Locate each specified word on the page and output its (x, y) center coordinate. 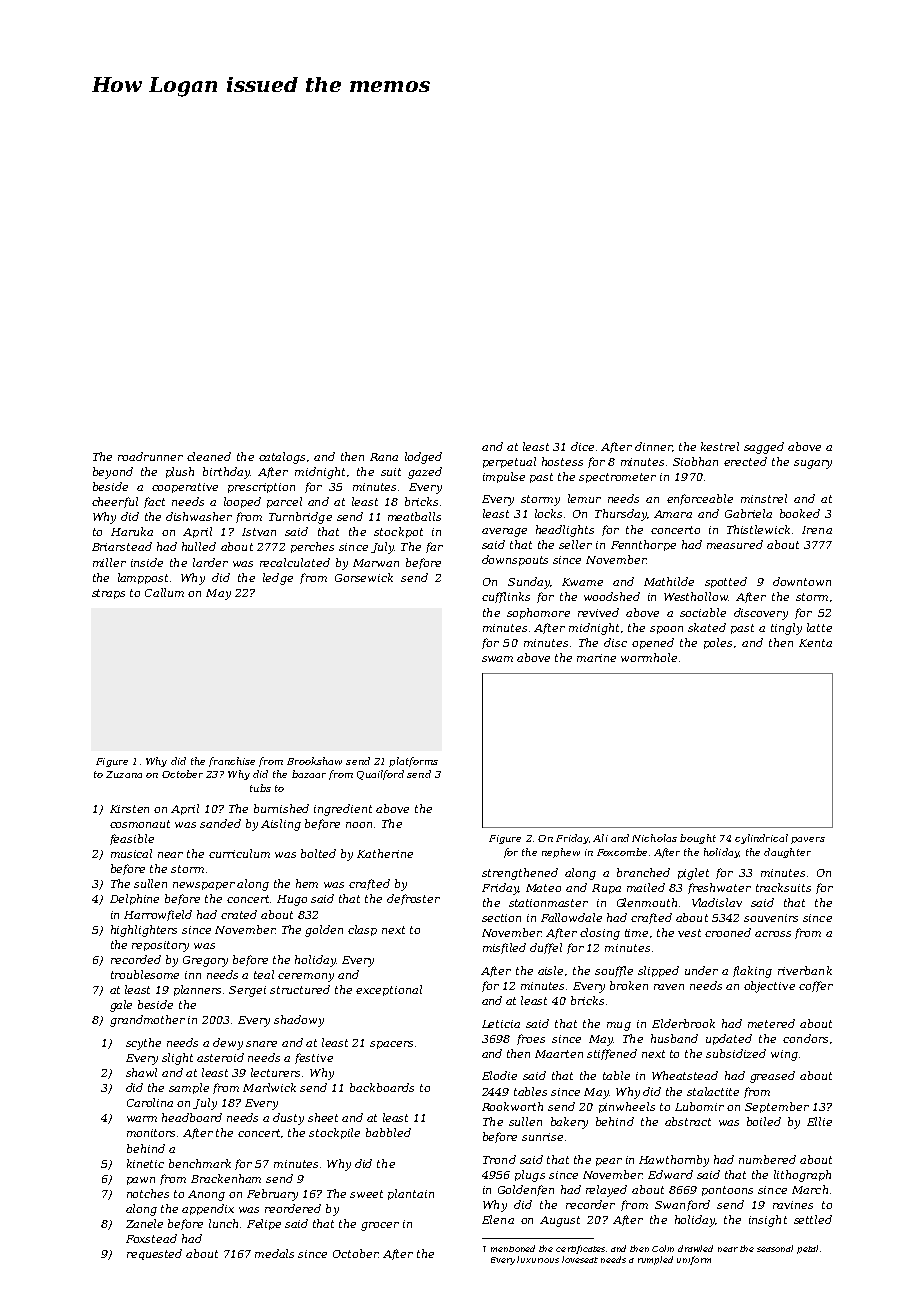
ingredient (343, 810)
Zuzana (124, 774)
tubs (260, 788)
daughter (787, 853)
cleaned (209, 456)
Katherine (385, 853)
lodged (423, 458)
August (560, 1221)
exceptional (389, 990)
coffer (816, 986)
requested (154, 1254)
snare (261, 1044)
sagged (764, 448)
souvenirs (771, 918)
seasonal (775, 1248)
